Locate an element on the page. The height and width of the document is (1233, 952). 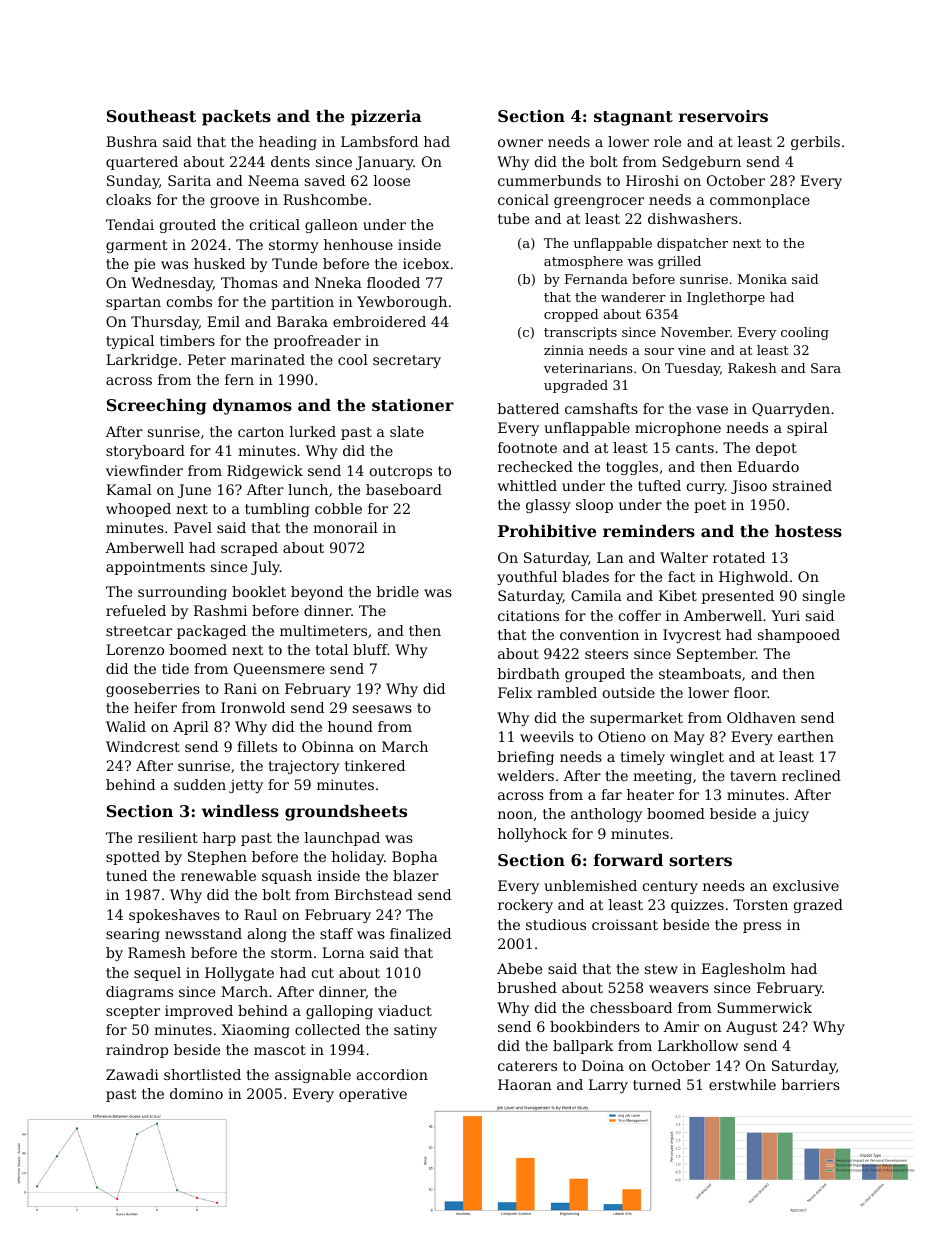
birdbath is located at coordinates (529, 673).
